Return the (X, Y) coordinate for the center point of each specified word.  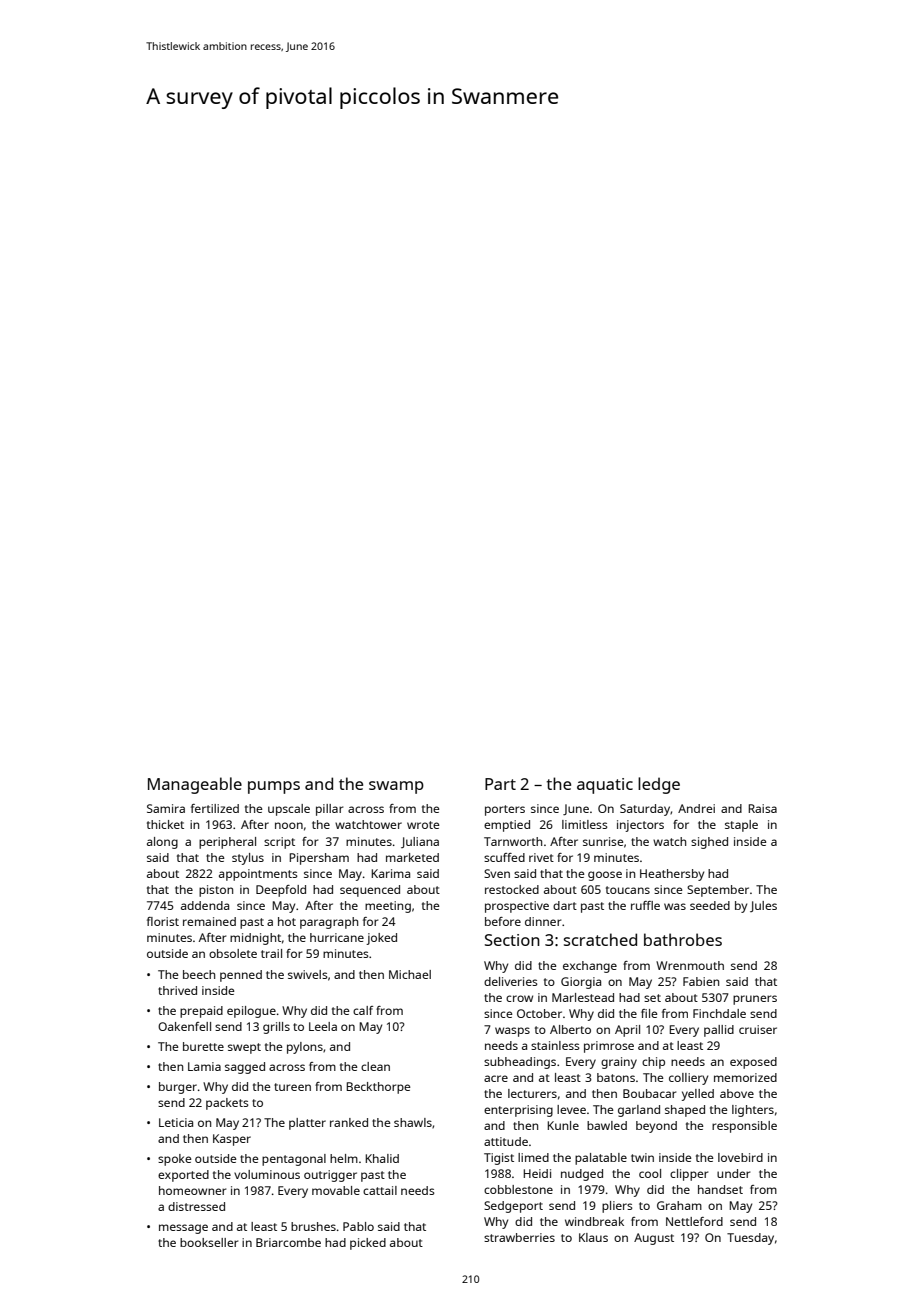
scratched (600, 939)
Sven (497, 873)
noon (289, 825)
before (503, 921)
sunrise (603, 841)
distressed (196, 1206)
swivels (308, 974)
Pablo (358, 1226)
